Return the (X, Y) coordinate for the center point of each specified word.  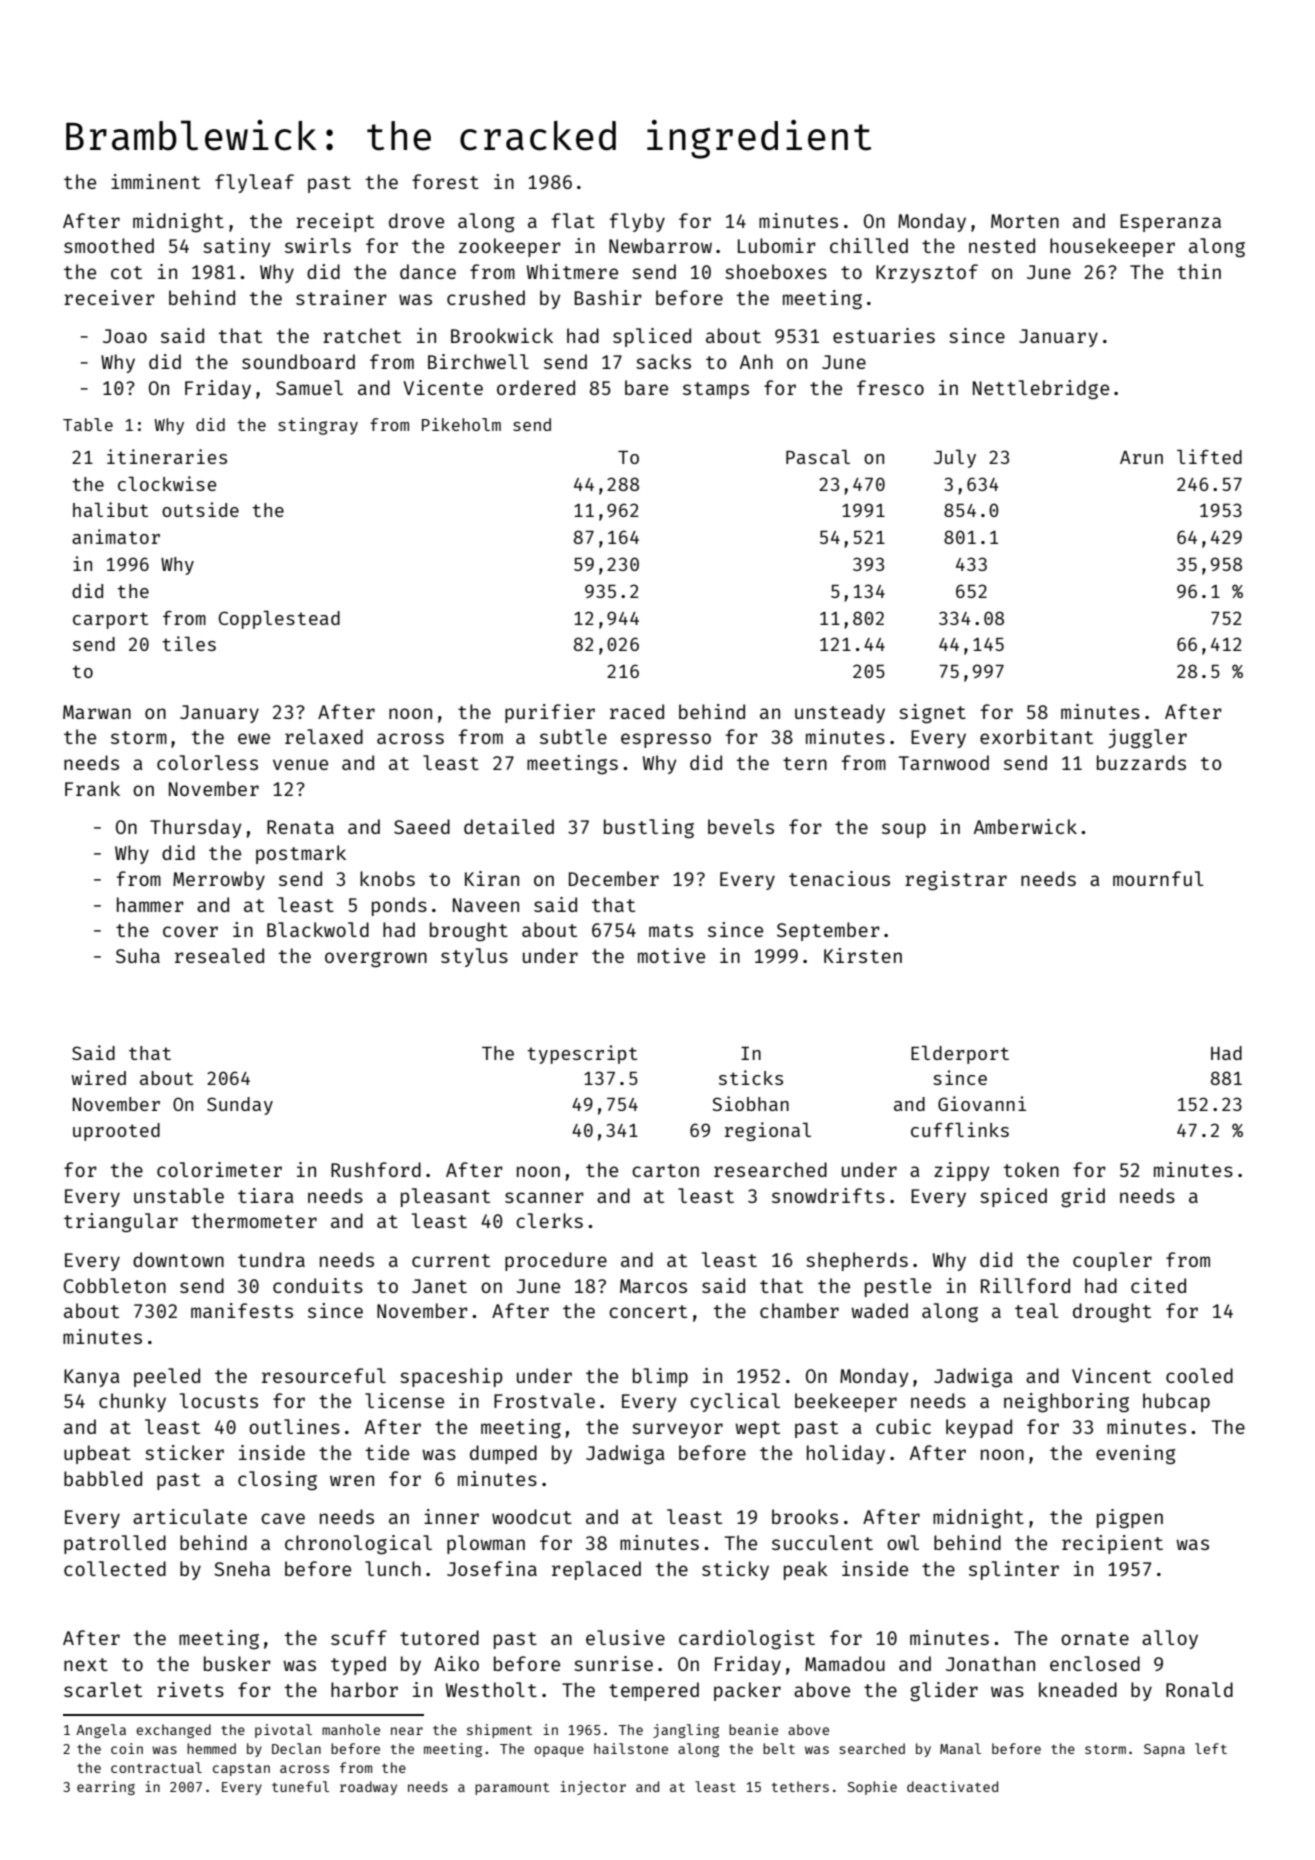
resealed (219, 955)
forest (445, 181)
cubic (903, 1426)
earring (106, 1788)
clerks (549, 1220)
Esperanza (1170, 223)
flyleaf (254, 183)
